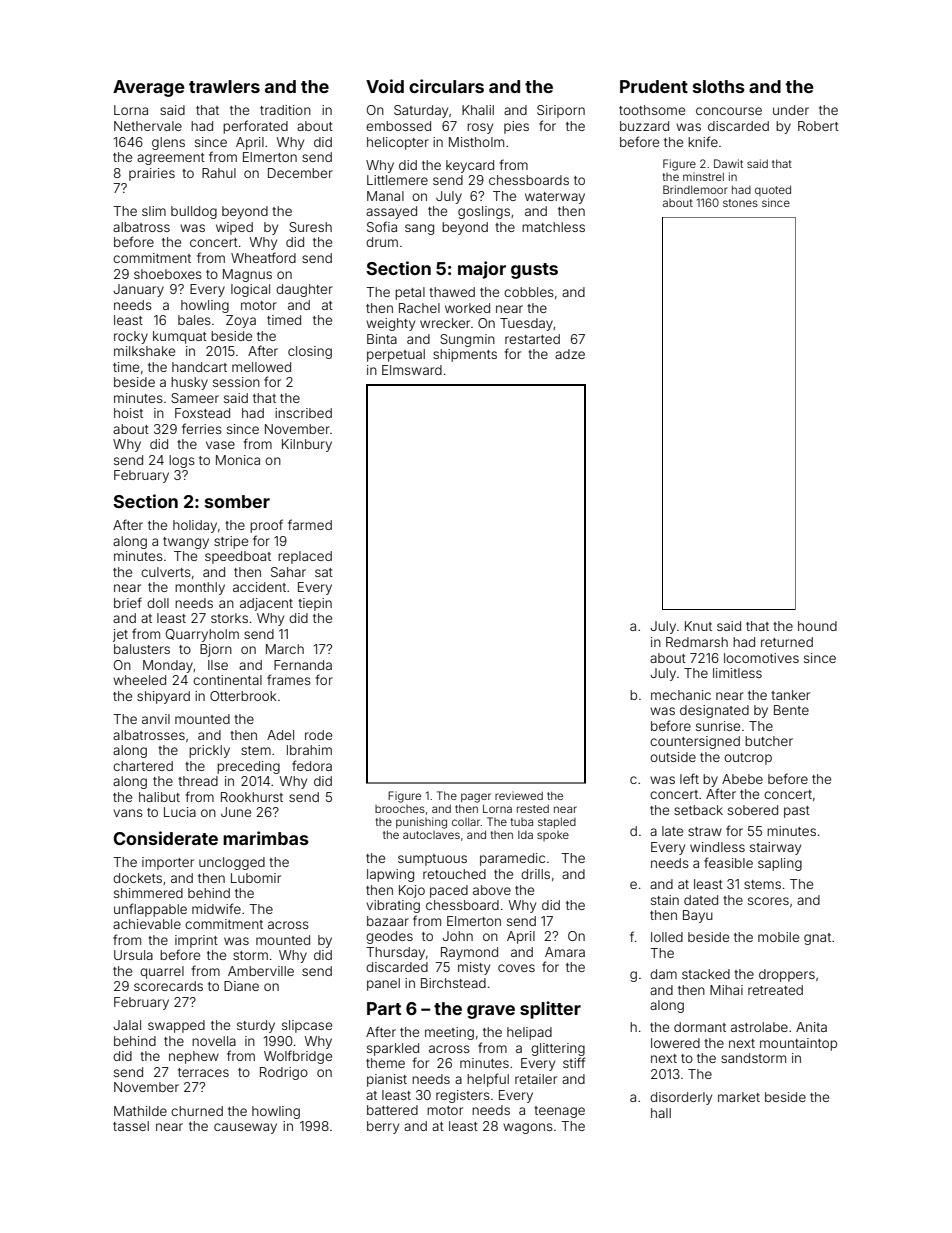  Describe the element at coordinates (529, 1033) in the screenshot. I see `helipad` at that location.
